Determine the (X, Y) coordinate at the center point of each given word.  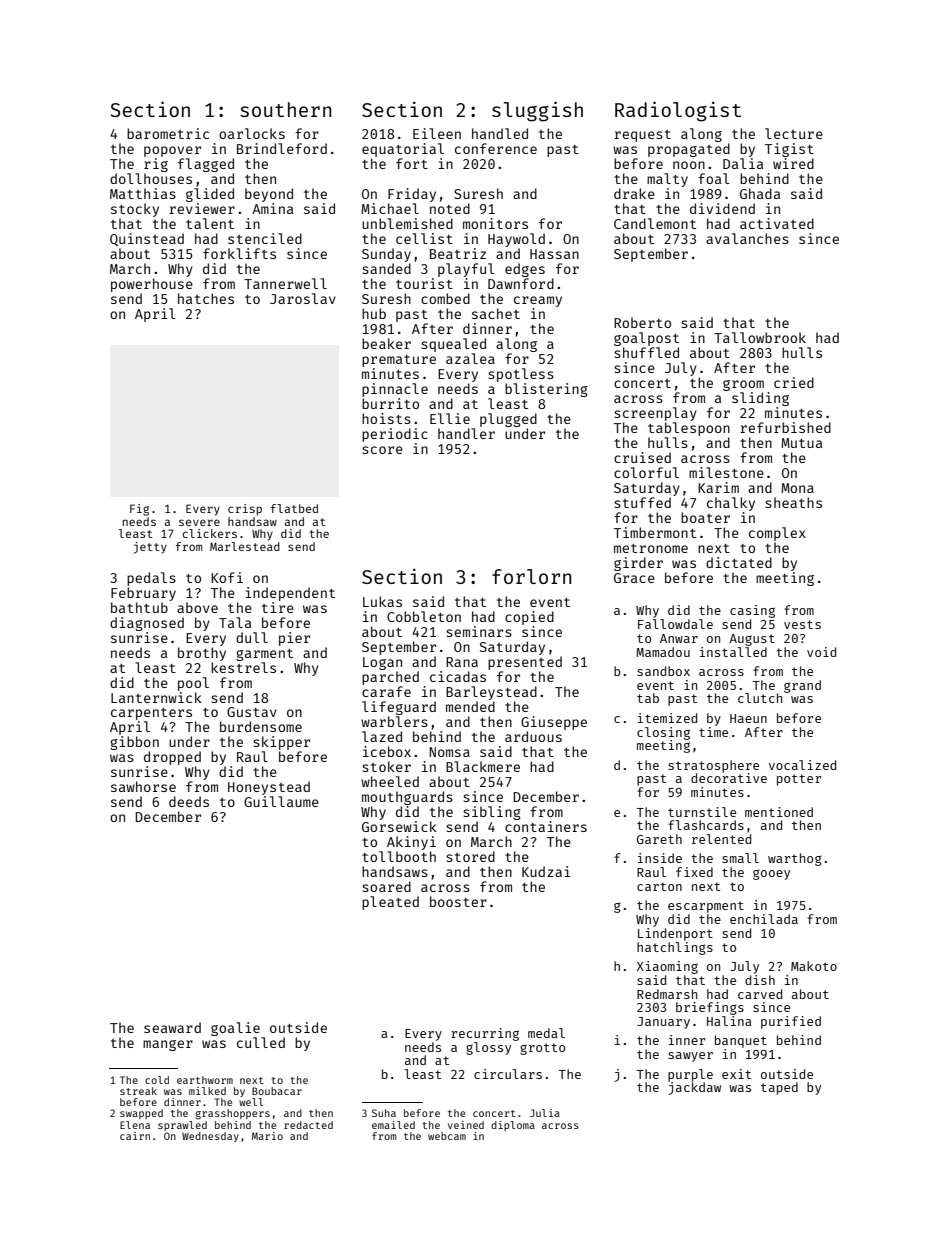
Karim (718, 487)
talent (210, 223)
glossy (488, 1048)
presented (525, 663)
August (752, 640)
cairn (135, 1136)
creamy (538, 301)
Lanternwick (156, 697)
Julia (545, 1113)
